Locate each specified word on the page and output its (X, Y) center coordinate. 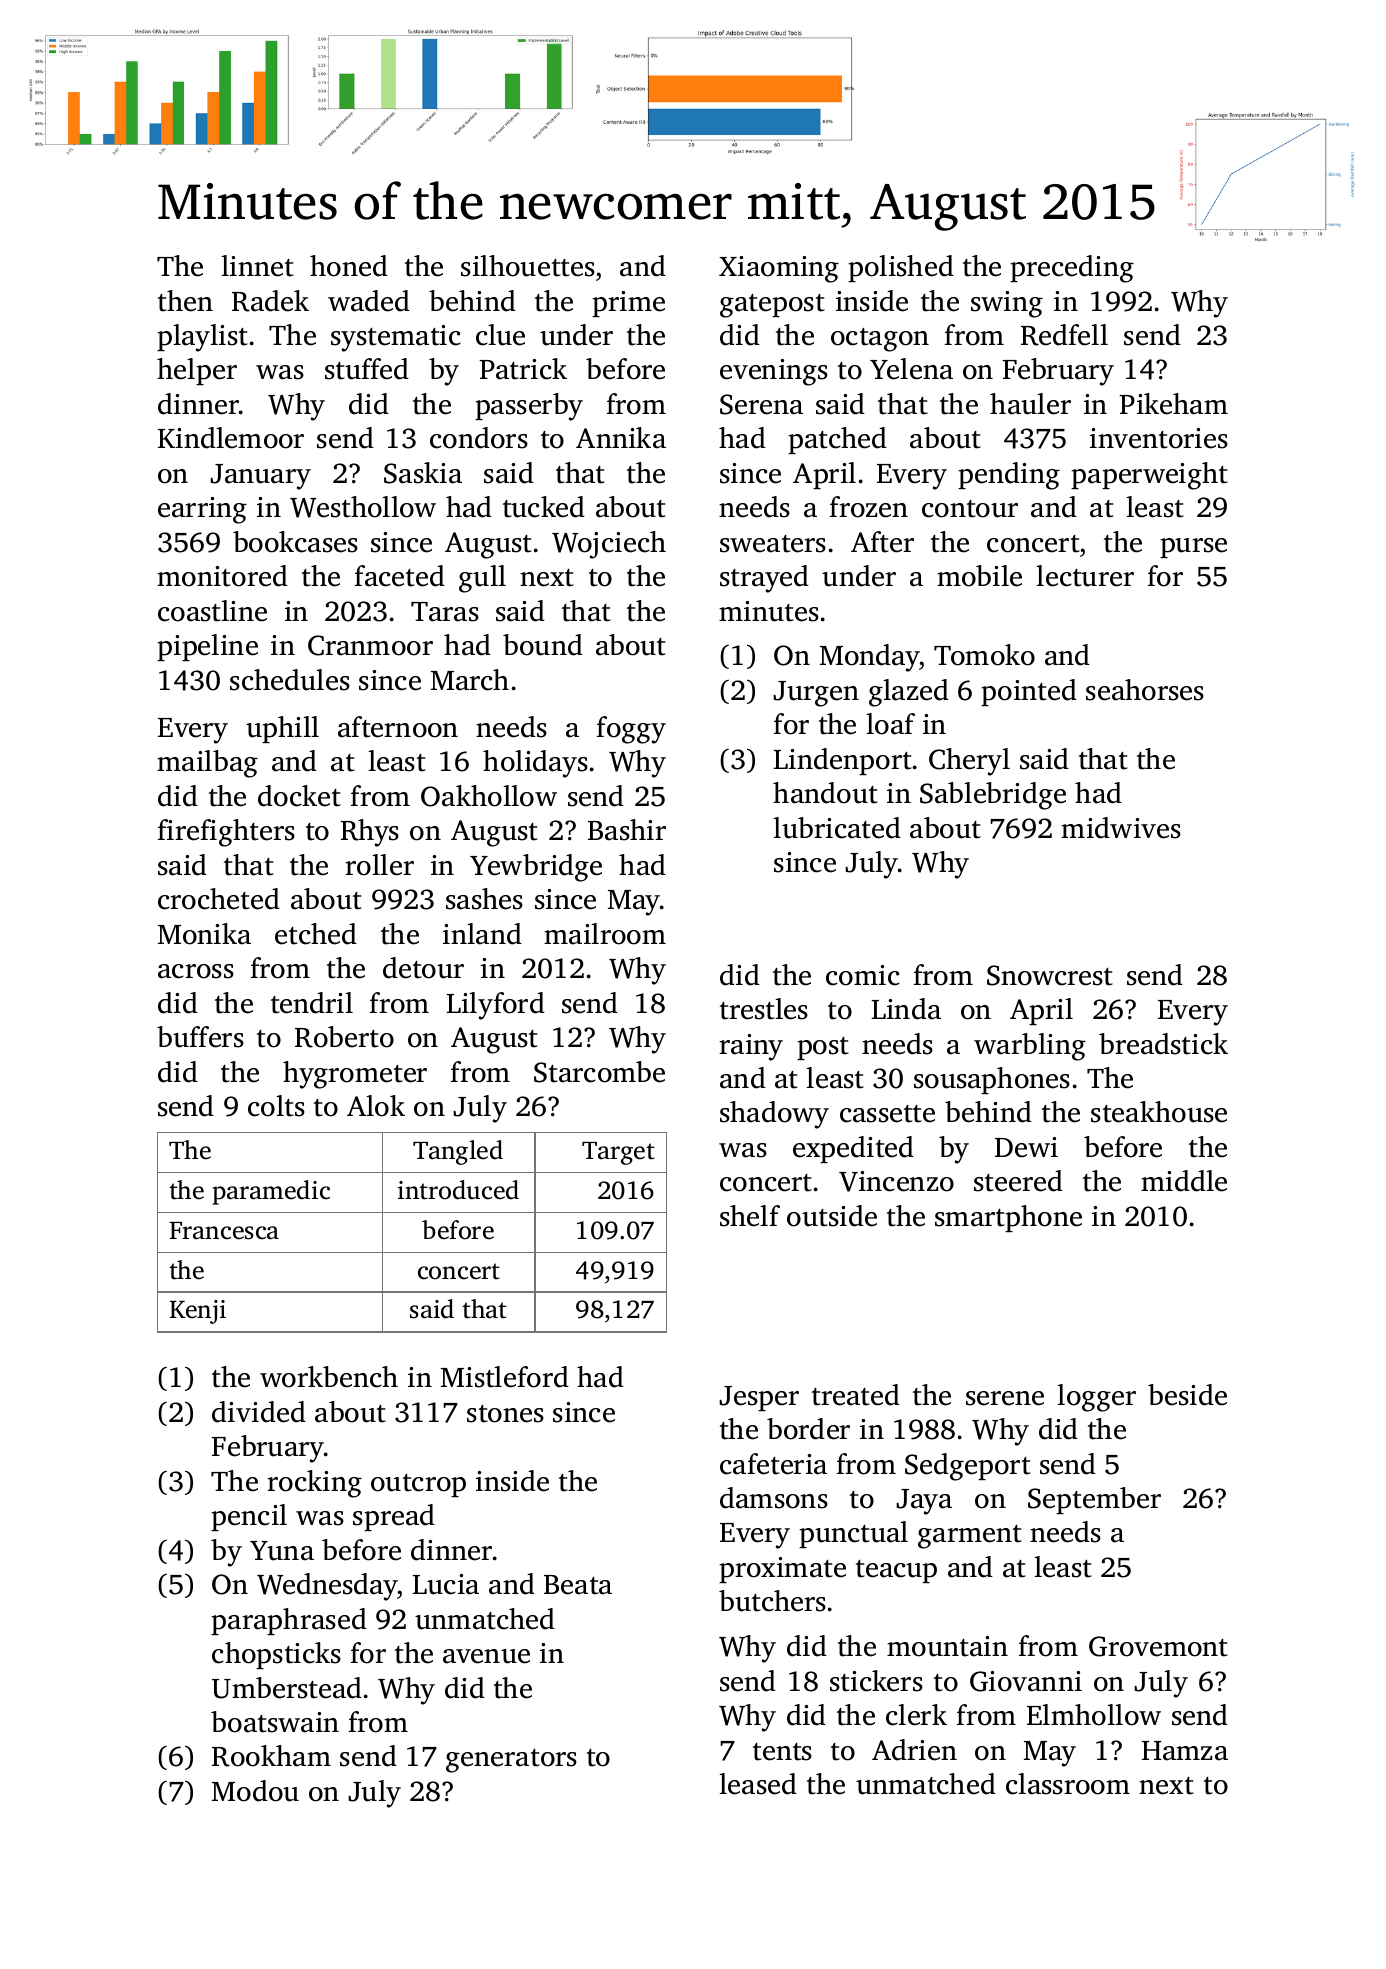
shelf (750, 1216)
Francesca (224, 1231)
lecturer (1085, 576)
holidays (535, 764)
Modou (255, 1791)
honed (349, 266)
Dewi (1026, 1147)
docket (299, 796)
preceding (1072, 269)
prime (628, 304)
